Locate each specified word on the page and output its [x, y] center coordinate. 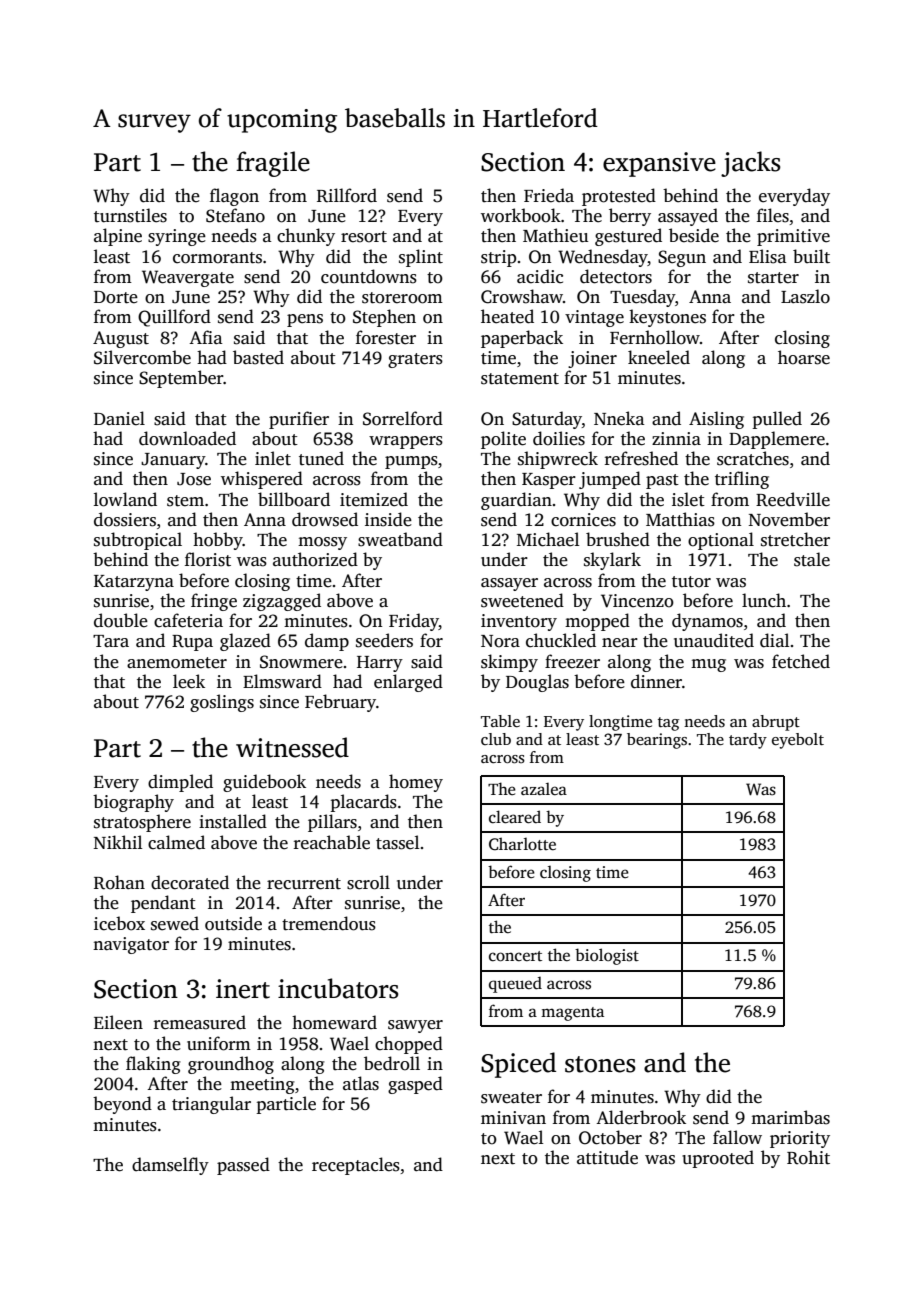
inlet [273, 458]
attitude [607, 1157]
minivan [513, 1117]
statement [520, 379]
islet [688, 499]
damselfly [170, 1166]
